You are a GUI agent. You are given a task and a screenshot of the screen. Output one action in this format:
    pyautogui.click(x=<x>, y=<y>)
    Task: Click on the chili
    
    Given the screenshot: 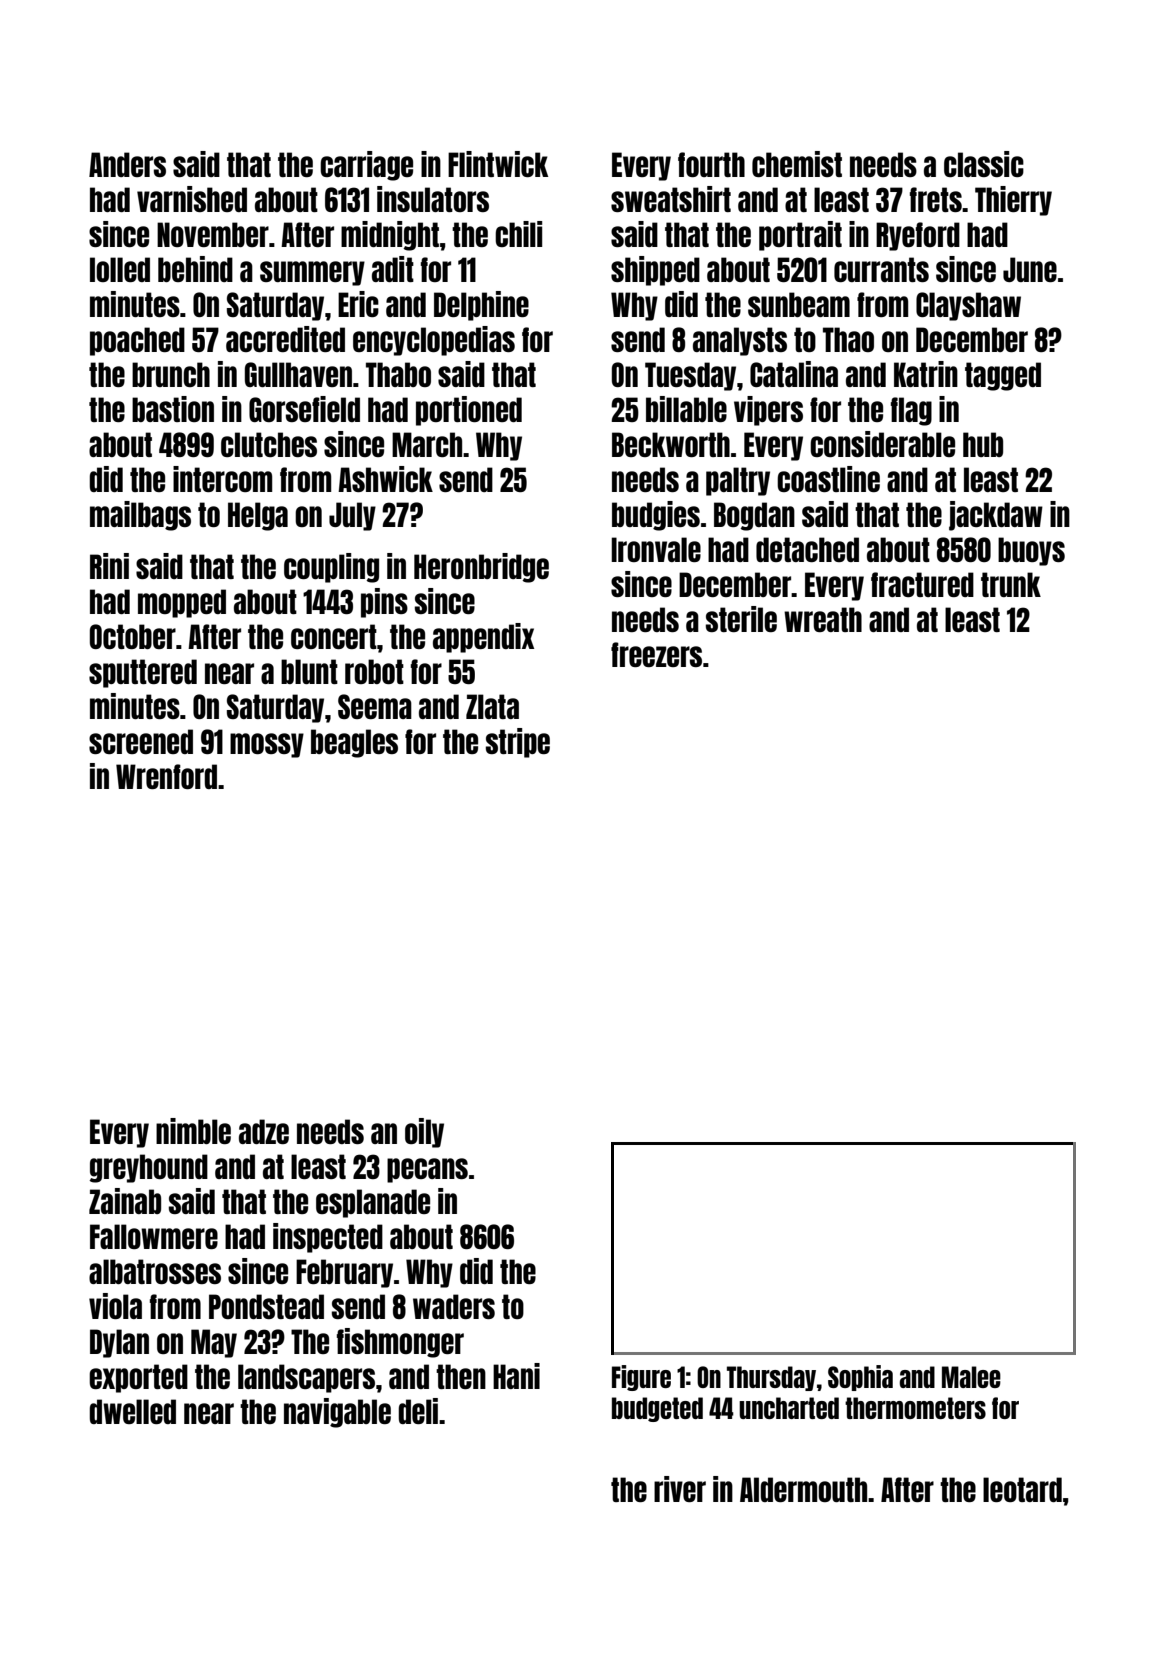 What is the action you would take?
    pyautogui.click(x=518, y=234)
